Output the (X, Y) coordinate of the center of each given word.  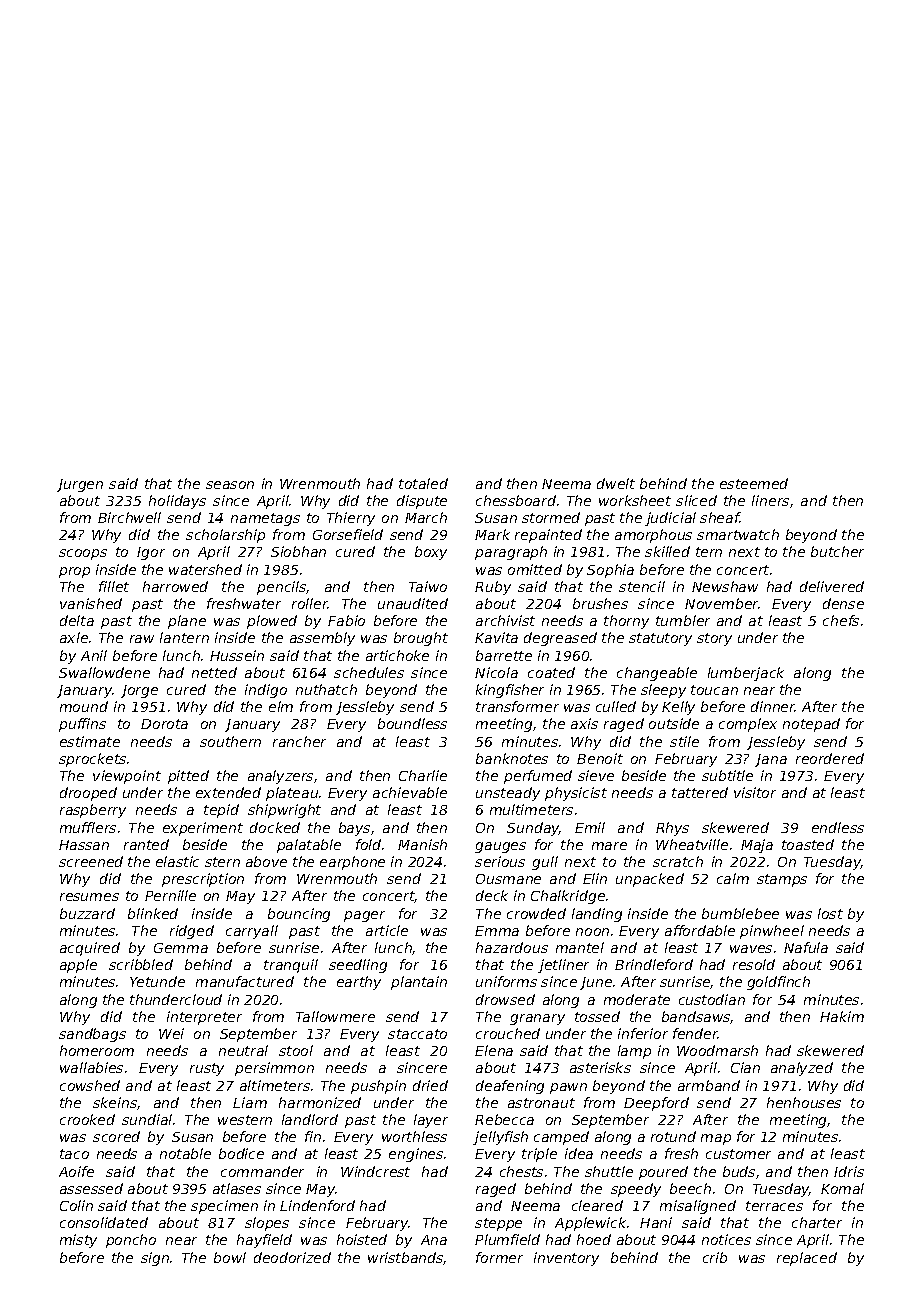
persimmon (274, 1069)
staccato (417, 1034)
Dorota (164, 724)
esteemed (754, 483)
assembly (322, 639)
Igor (151, 553)
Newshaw (725, 586)
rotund (673, 1136)
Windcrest (375, 1171)
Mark (492, 534)
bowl (230, 1257)
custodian (712, 999)
